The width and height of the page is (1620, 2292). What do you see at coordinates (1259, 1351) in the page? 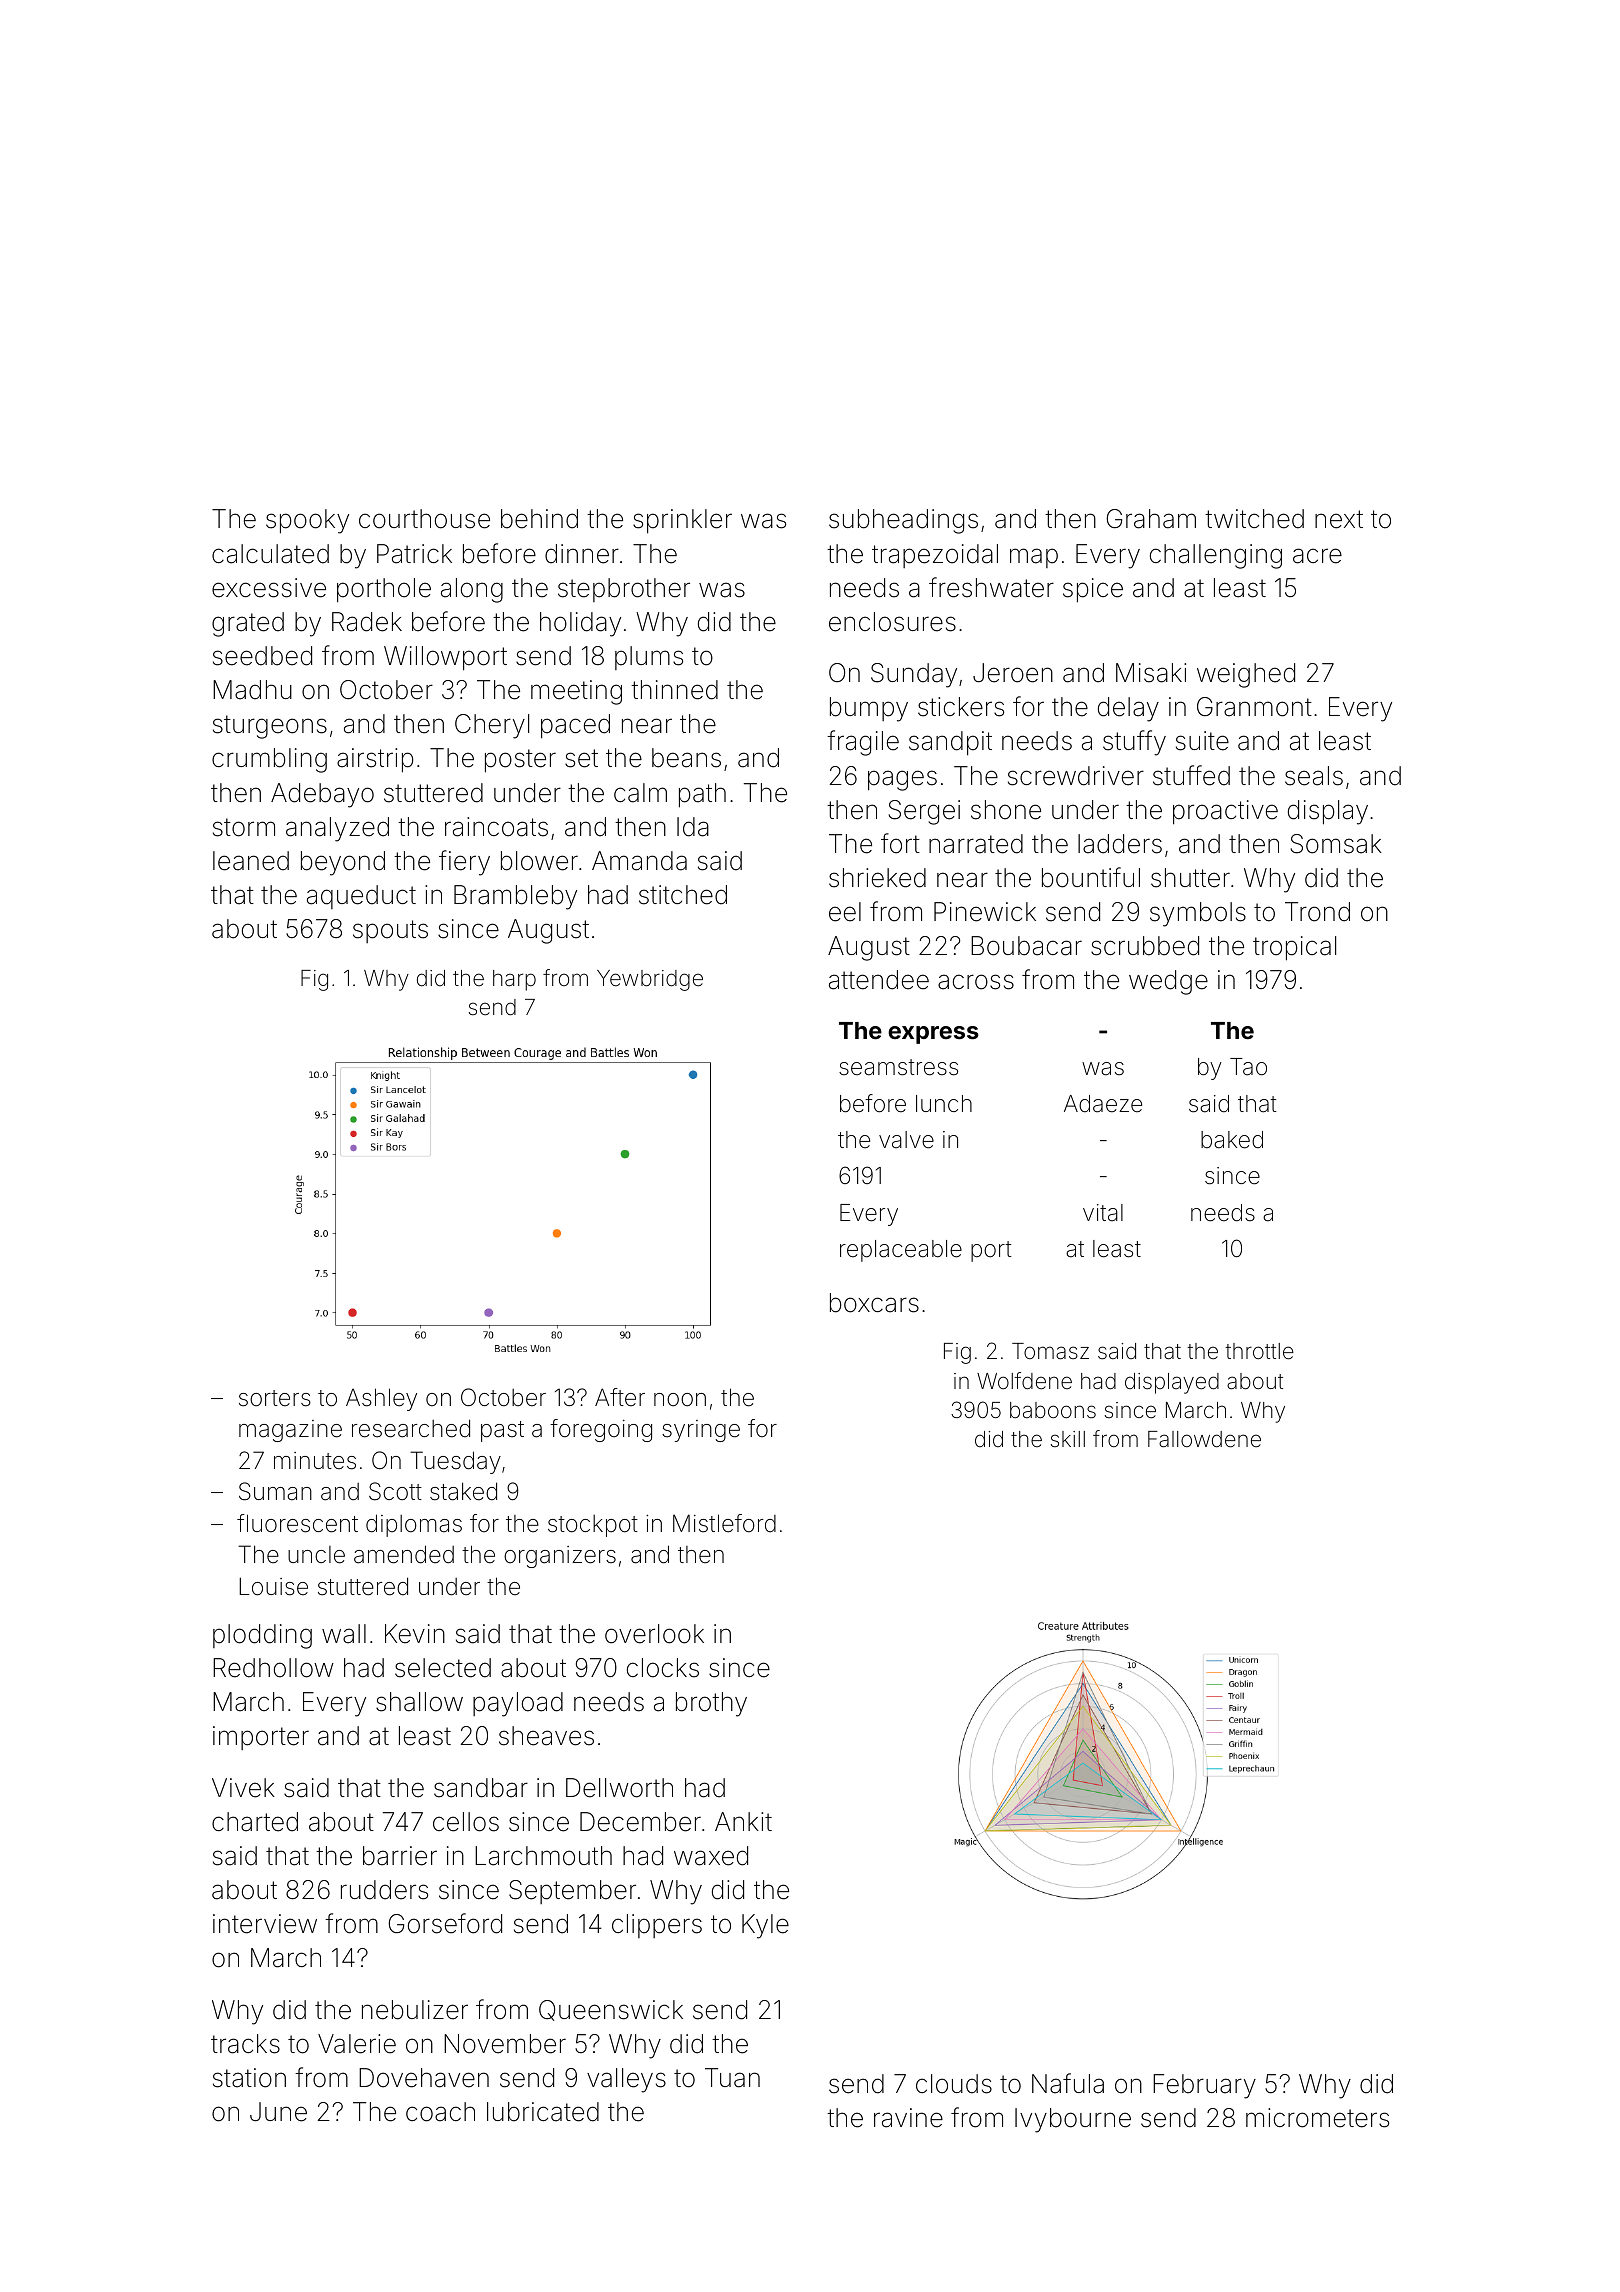
I see `throttle` at bounding box center [1259, 1351].
